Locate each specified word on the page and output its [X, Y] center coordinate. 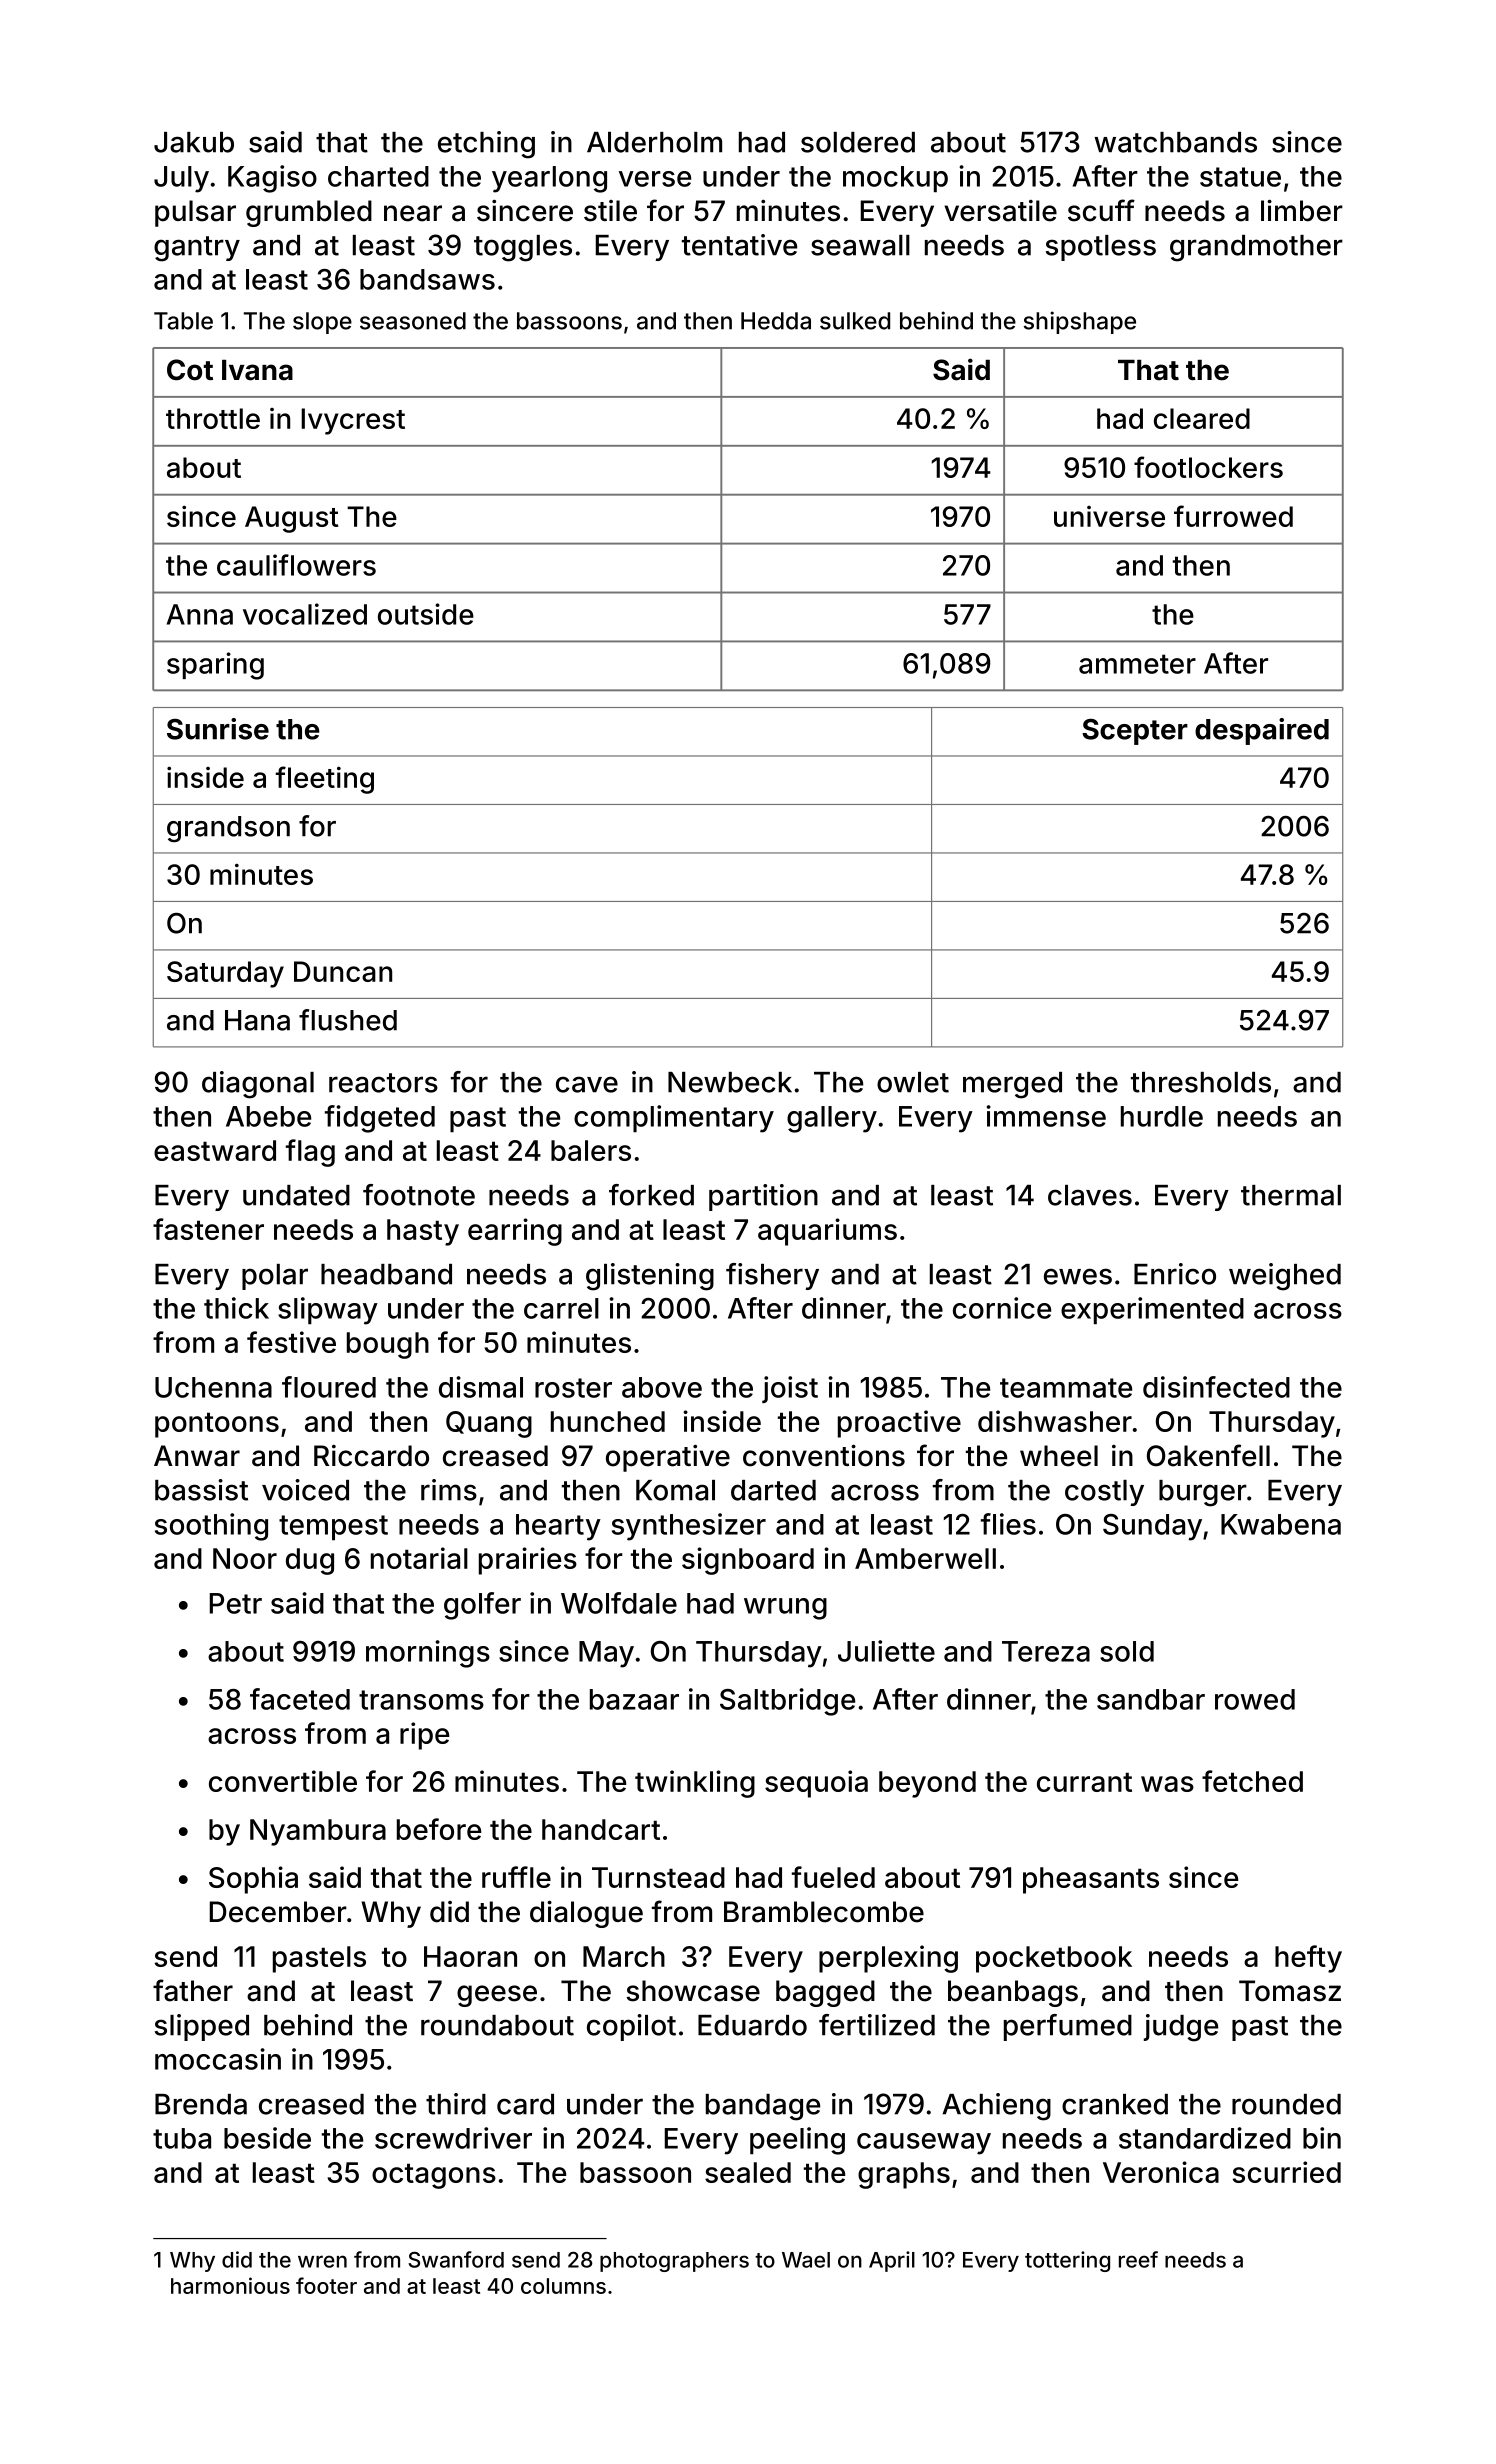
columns [563, 2286]
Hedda [776, 321]
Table [183, 321]
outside [426, 614]
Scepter [1135, 732]
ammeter [1137, 664]
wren [322, 2261]
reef [1138, 2259]
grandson [228, 829]
